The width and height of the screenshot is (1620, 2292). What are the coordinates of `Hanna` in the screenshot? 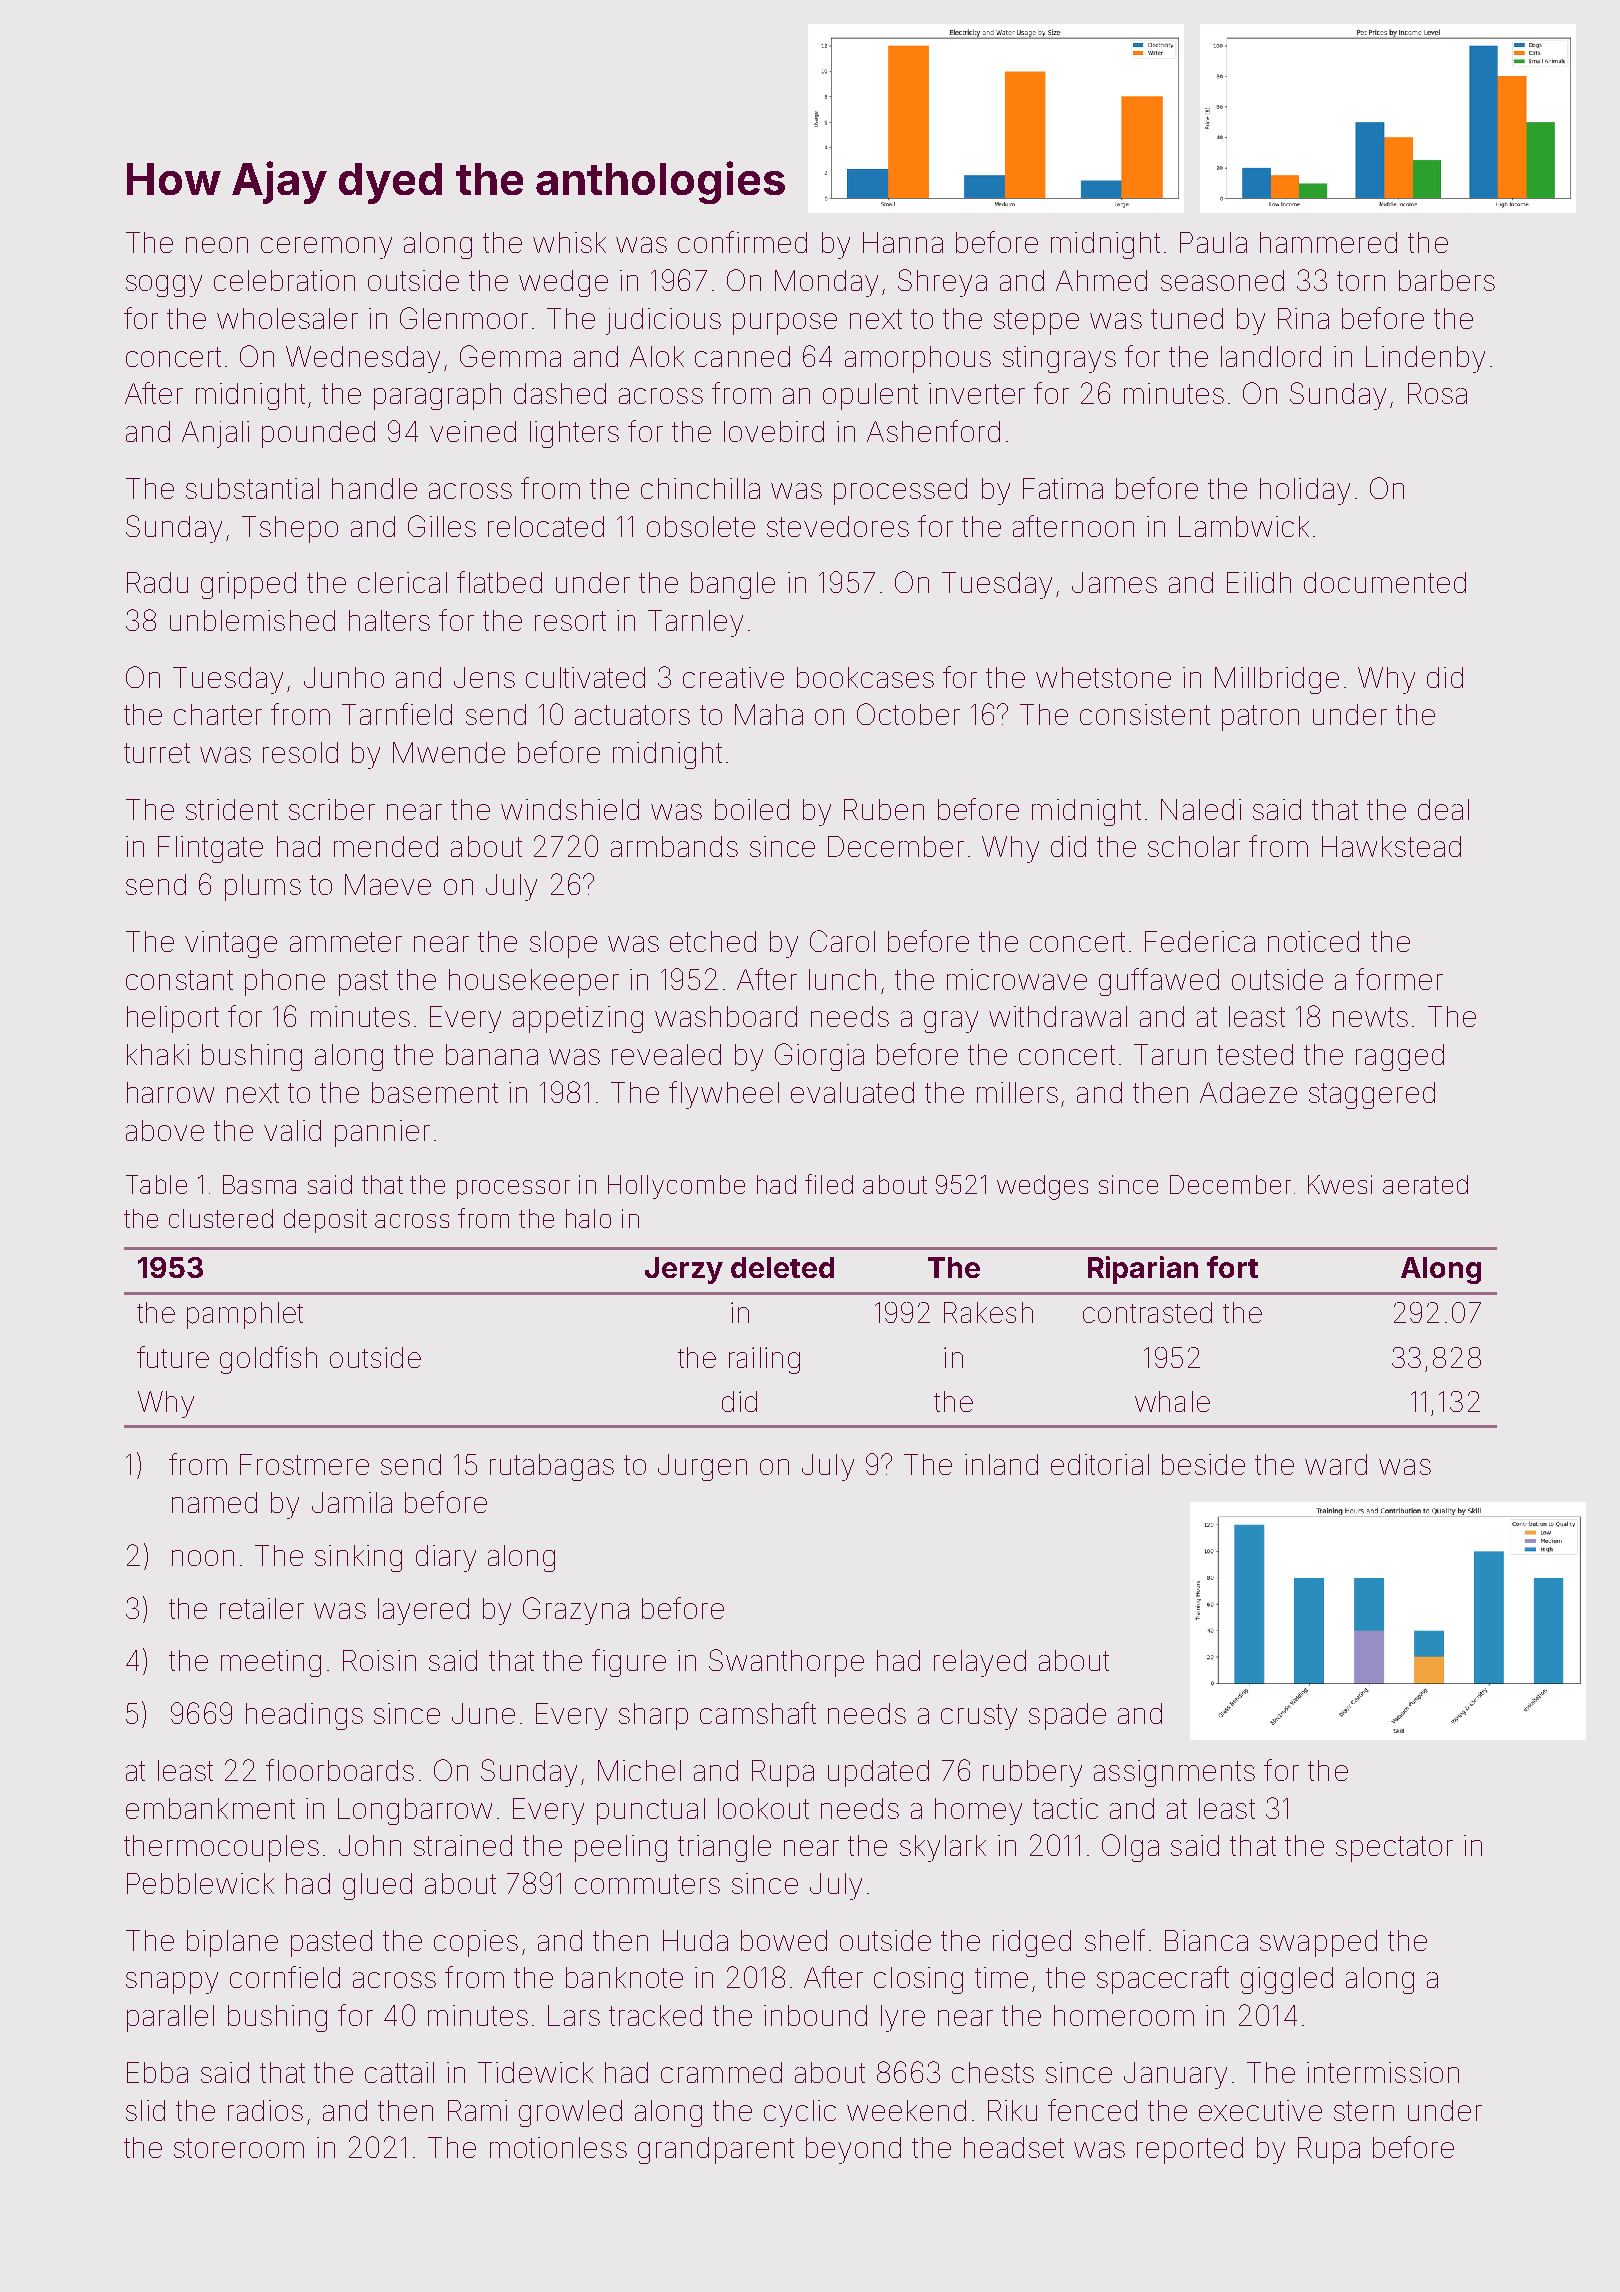 It's located at (903, 242).
